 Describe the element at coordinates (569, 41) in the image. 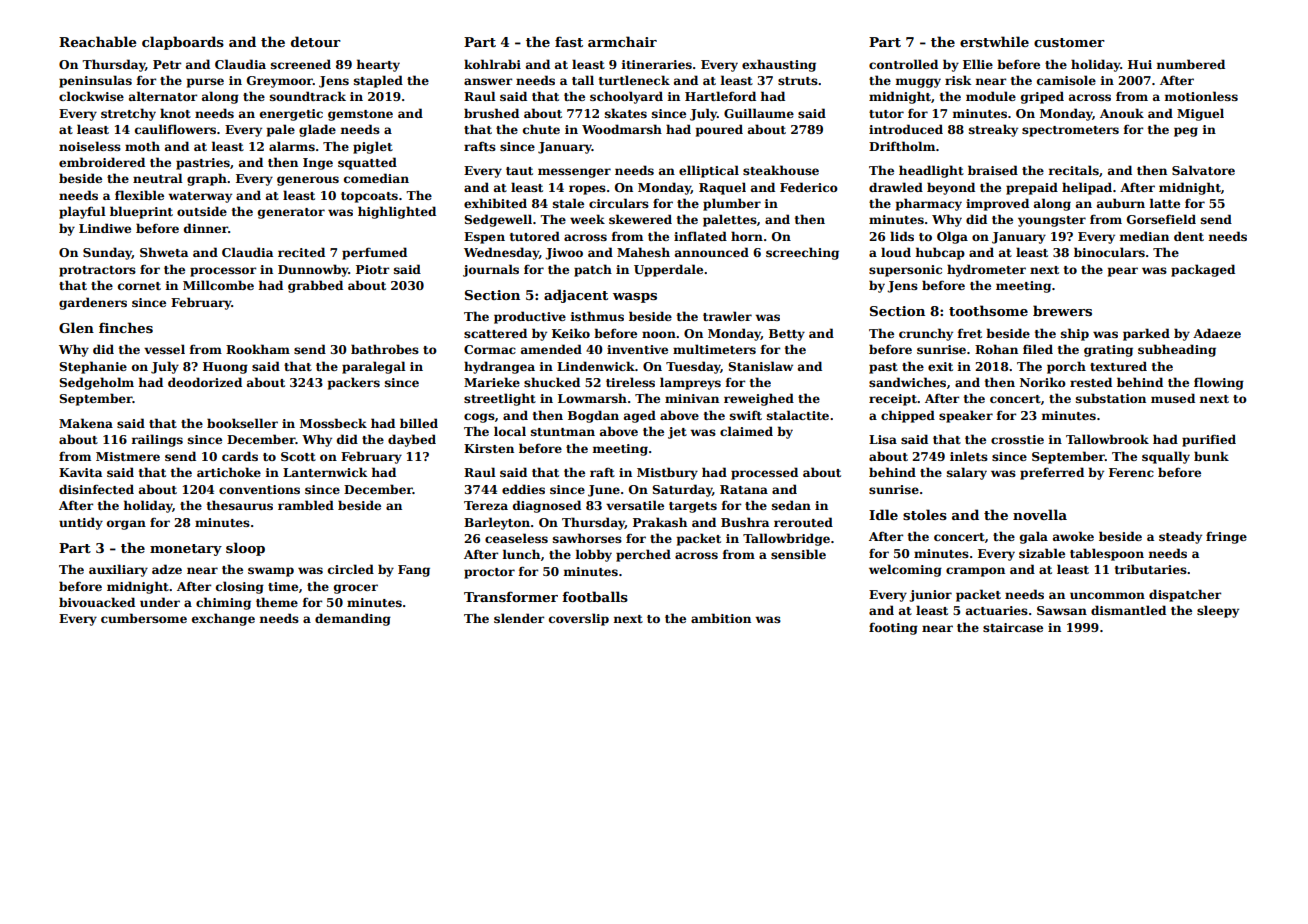

I see `fast` at that location.
